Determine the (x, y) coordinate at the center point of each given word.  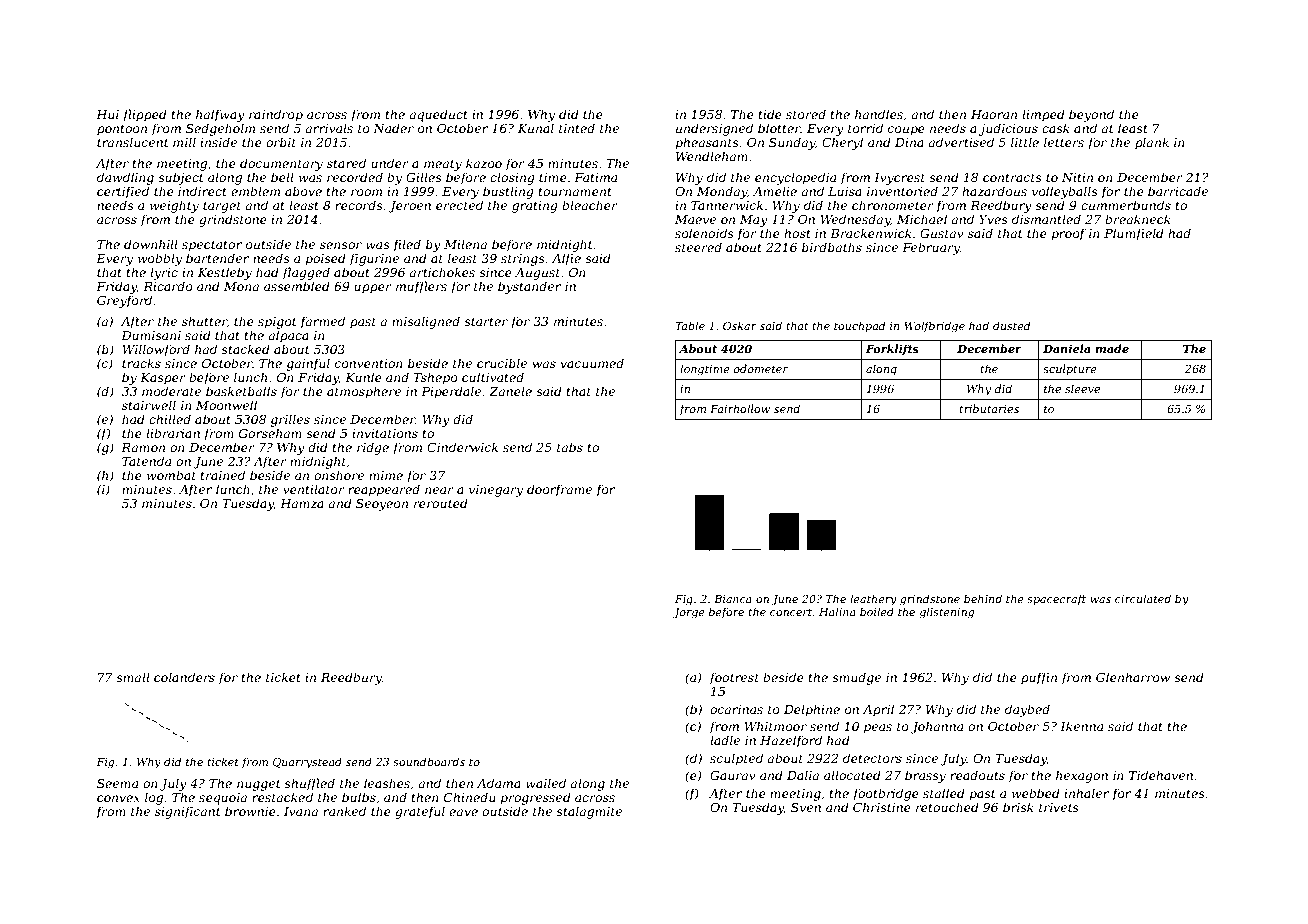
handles (879, 114)
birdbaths (832, 247)
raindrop (276, 115)
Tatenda (146, 461)
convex (118, 798)
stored (806, 114)
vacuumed (592, 363)
